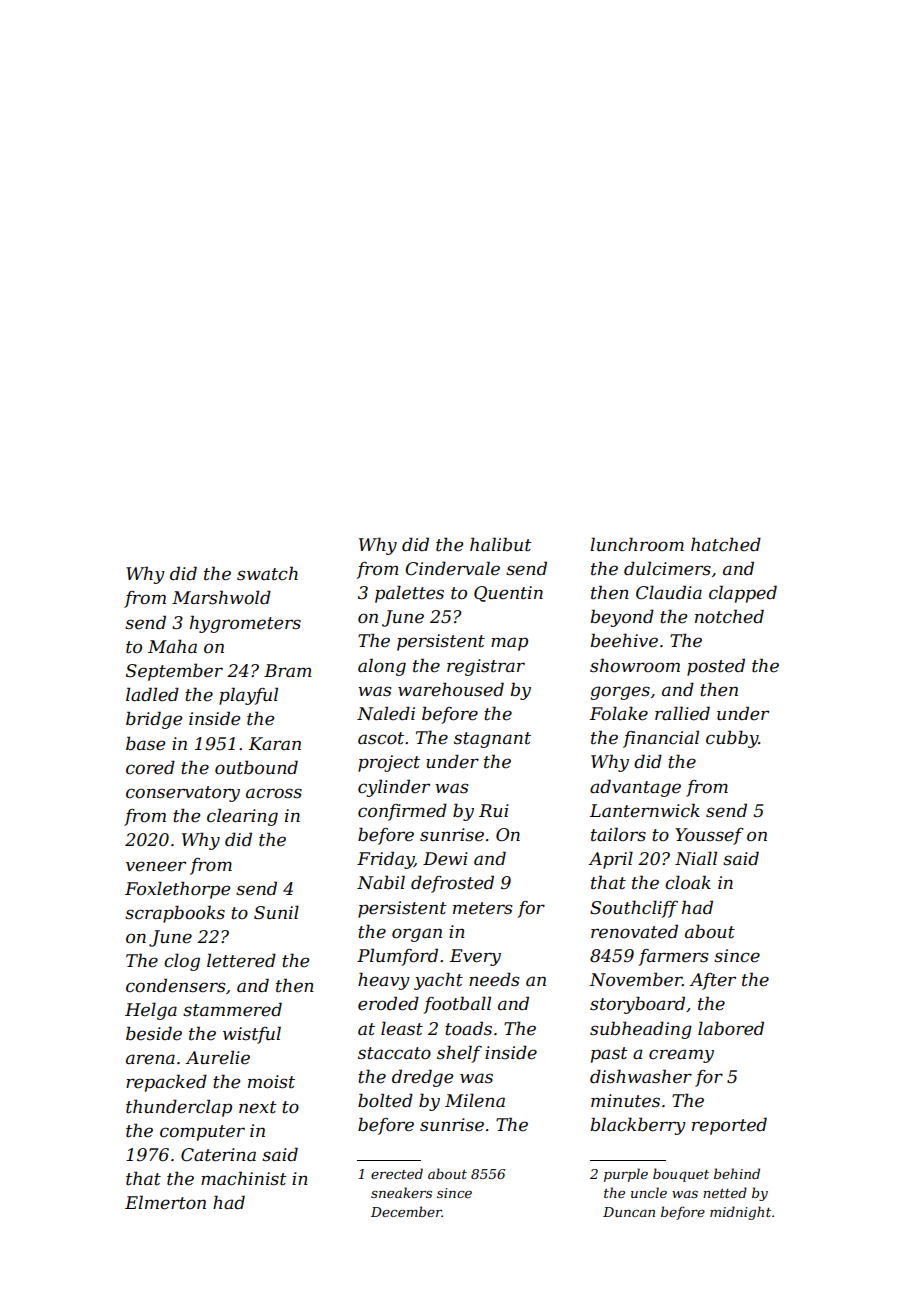 The width and height of the screenshot is (908, 1316). I want to click on September, so click(174, 672).
